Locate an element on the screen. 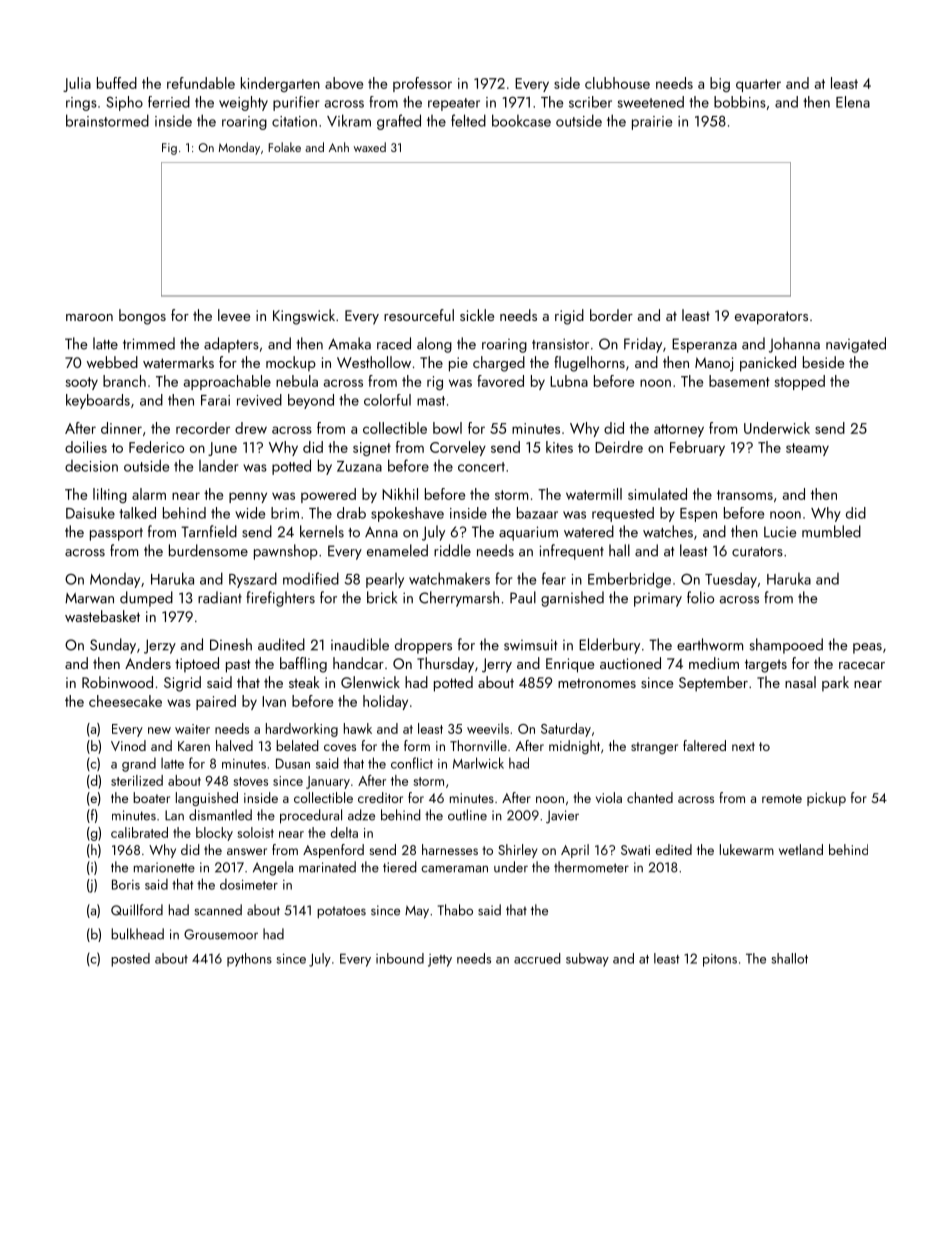 The image size is (952, 1233). felted is located at coordinates (468, 120).
